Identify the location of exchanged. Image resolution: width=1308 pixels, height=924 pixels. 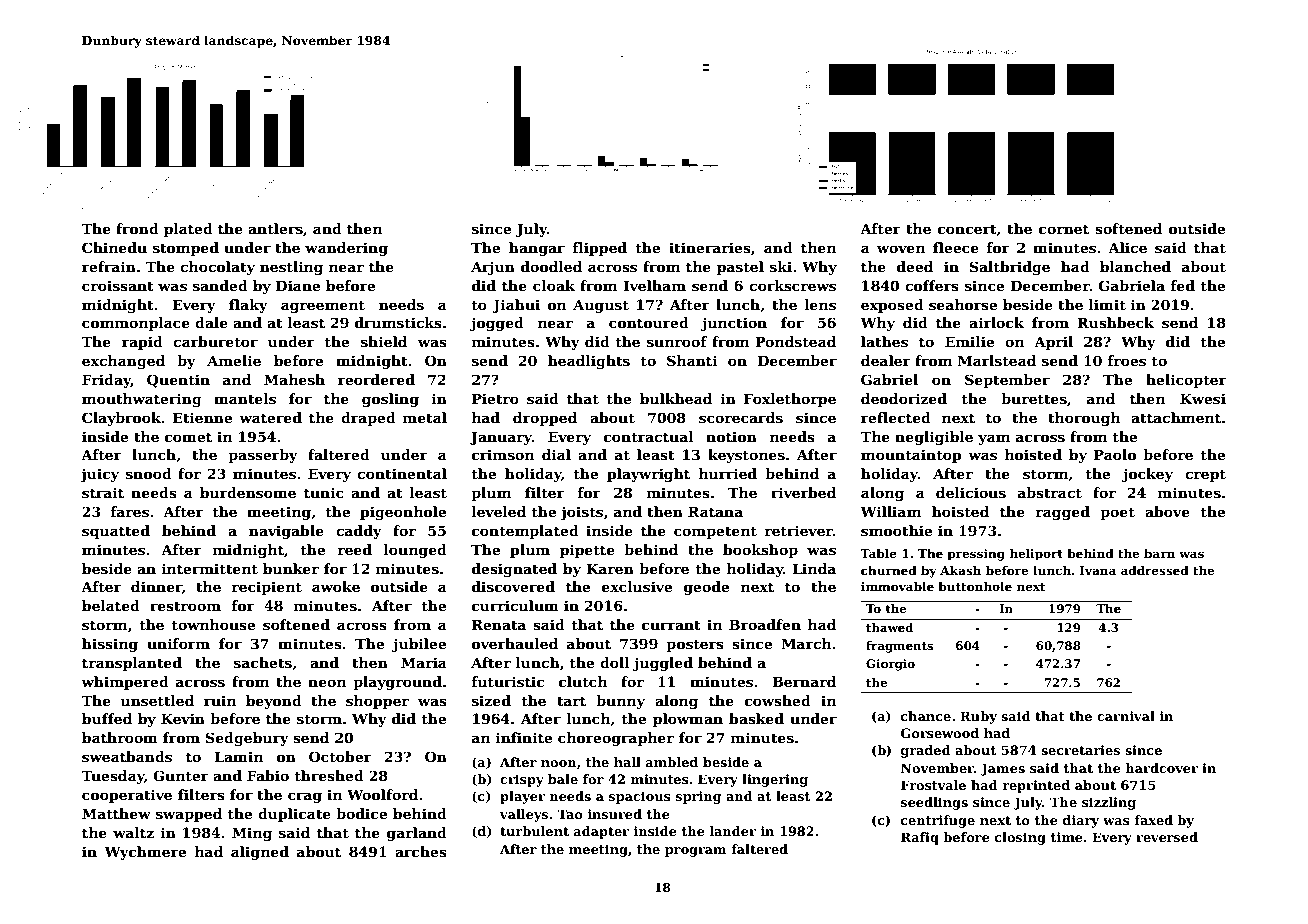
(123, 362).
